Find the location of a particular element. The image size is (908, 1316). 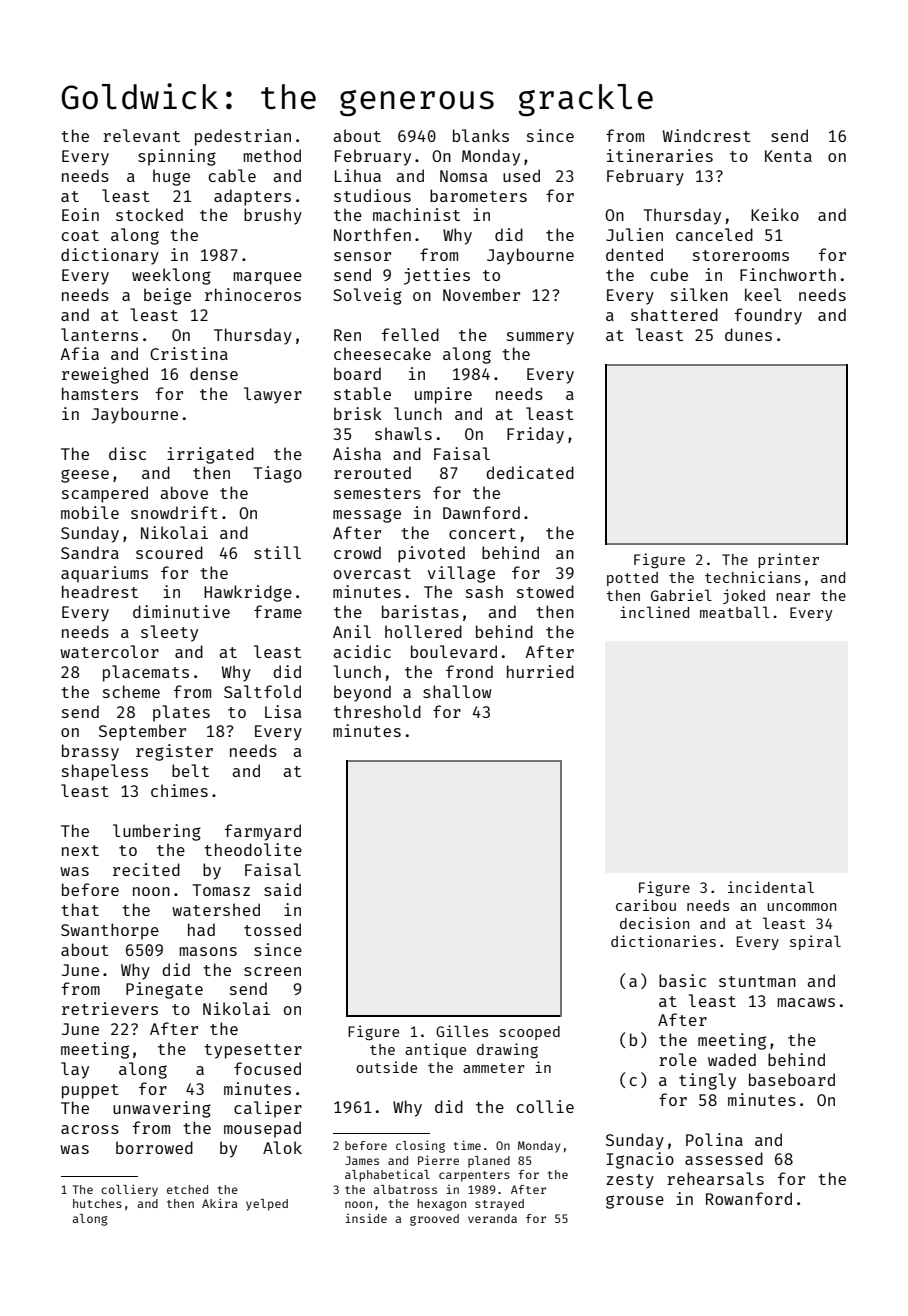

grooved is located at coordinates (434, 1220).
